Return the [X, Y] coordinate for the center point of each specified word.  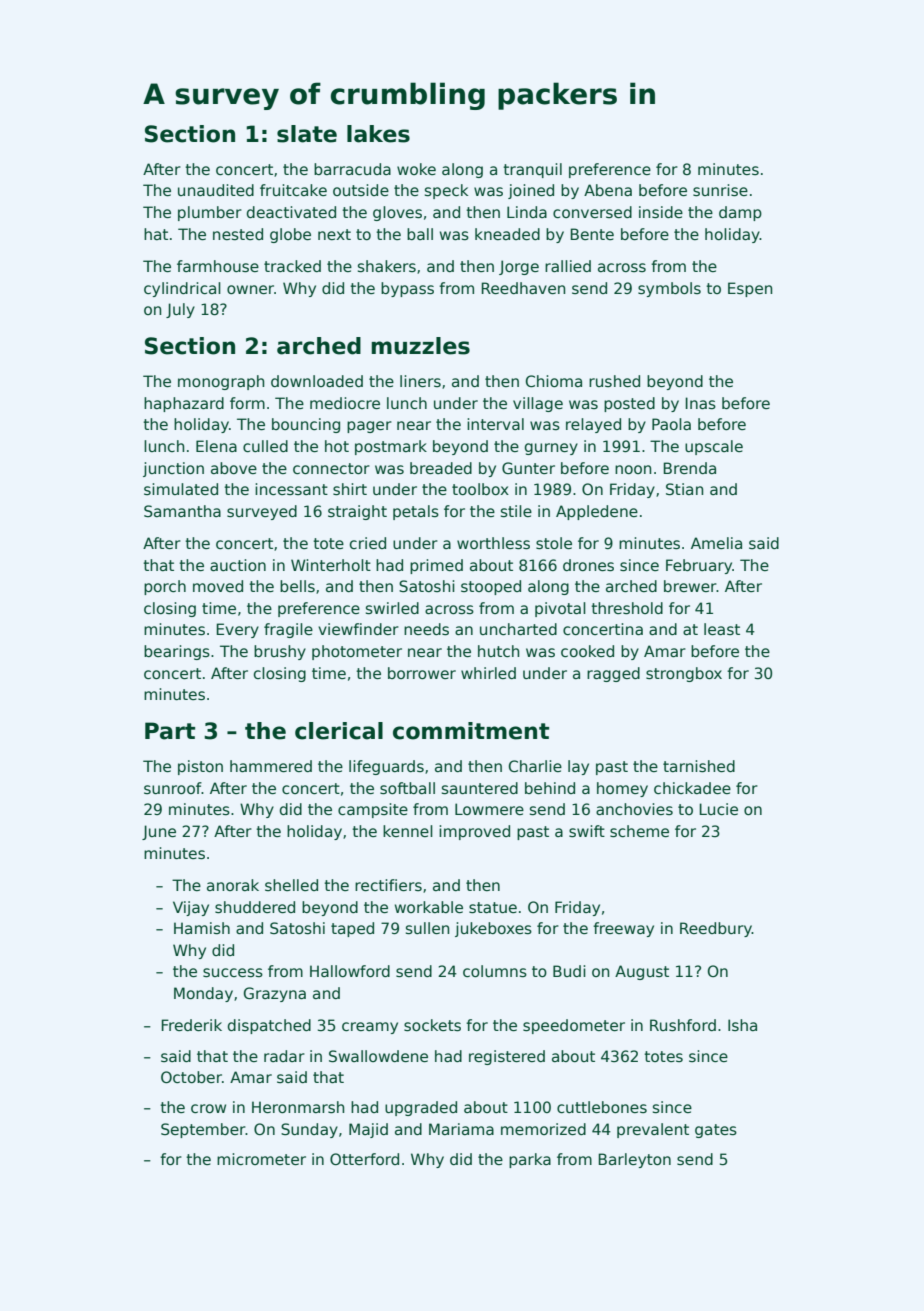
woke [416, 169]
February [699, 566]
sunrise [720, 190]
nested [238, 234]
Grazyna [275, 994]
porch [165, 587]
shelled [291, 885]
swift [587, 831]
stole [554, 543]
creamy [370, 1028]
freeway [623, 929]
